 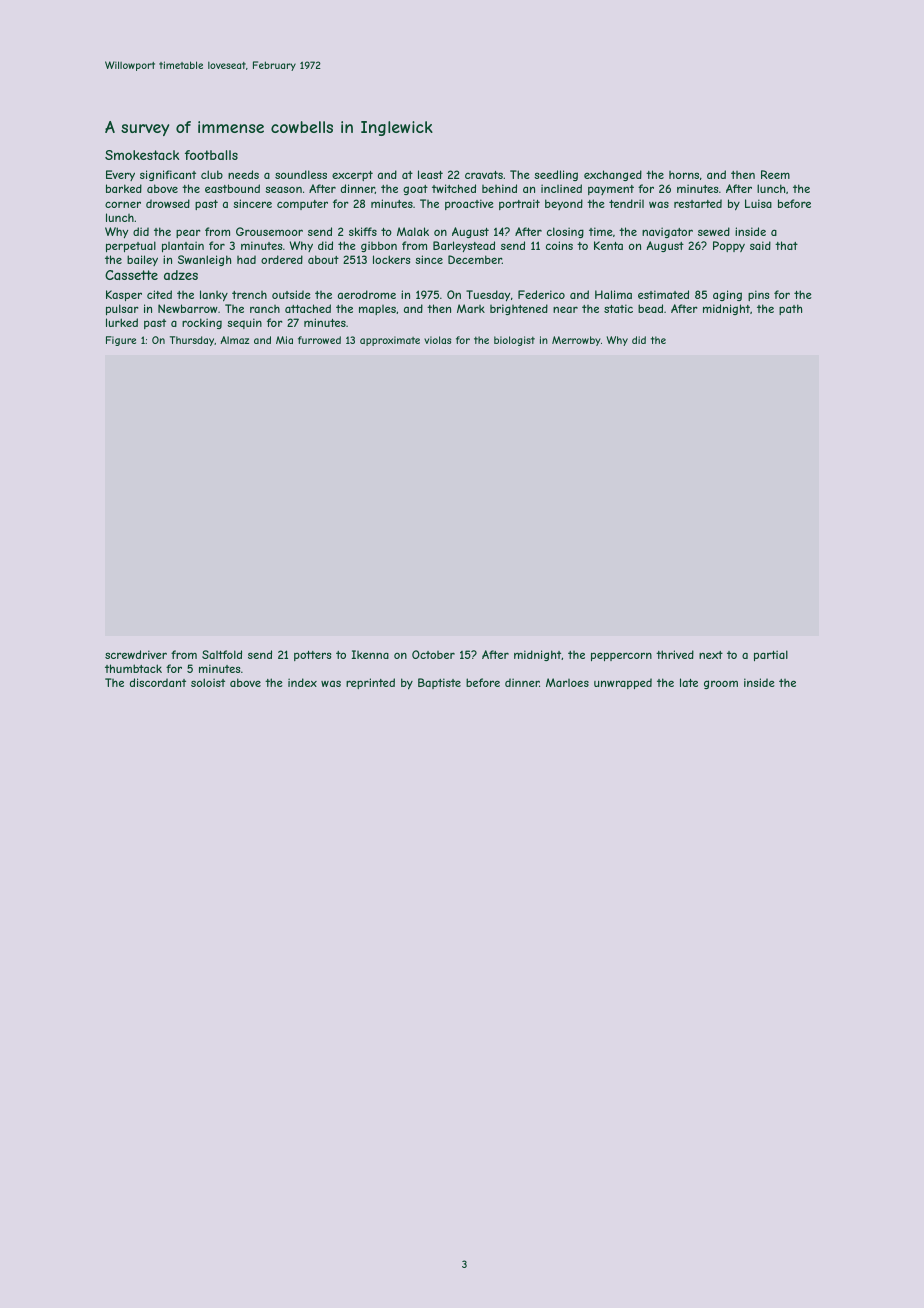 What do you see at coordinates (302, 682) in the screenshot?
I see `index` at bounding box center [302, 682].
